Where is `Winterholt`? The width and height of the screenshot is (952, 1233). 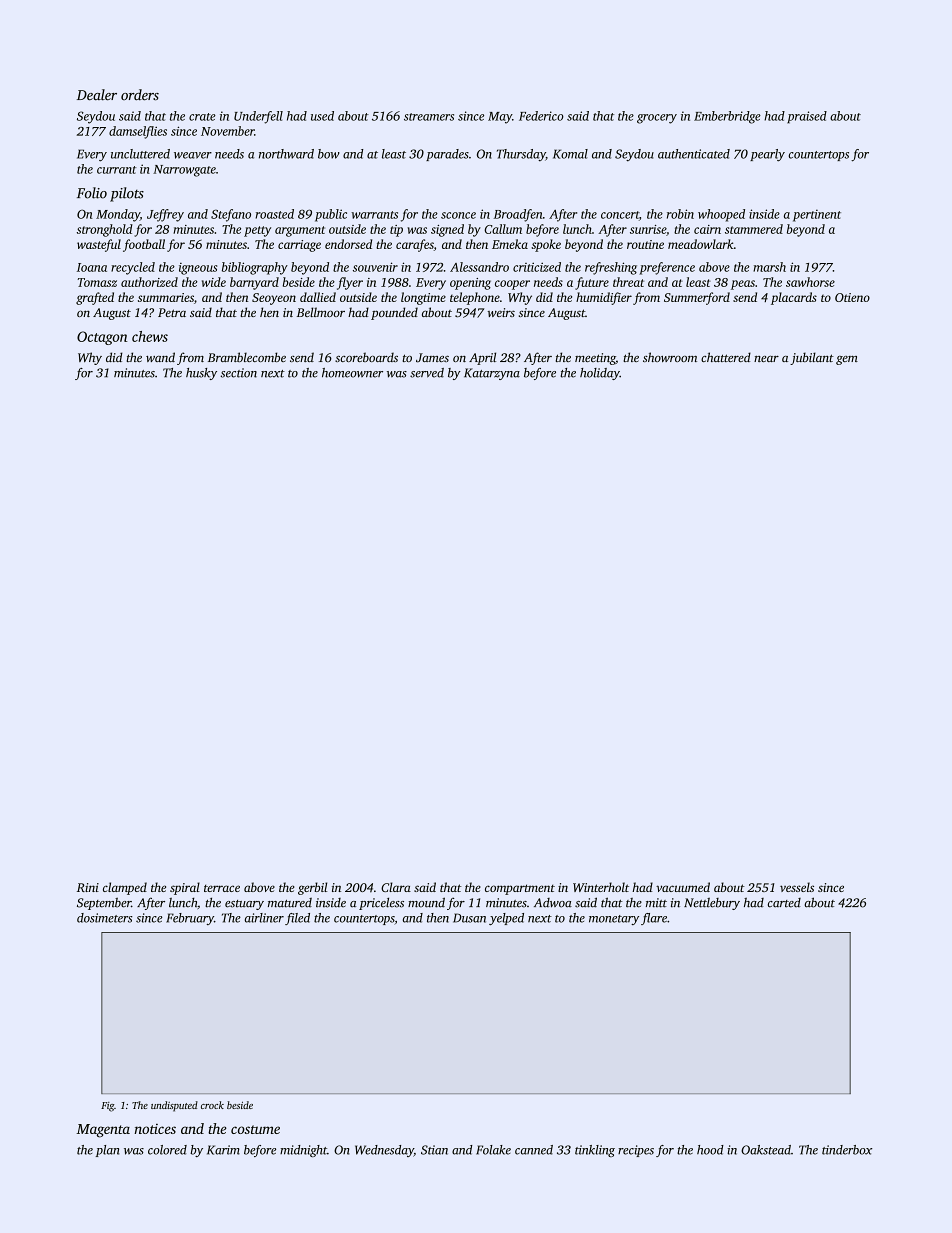 Winterholt is located at coordinates (601, 887).
